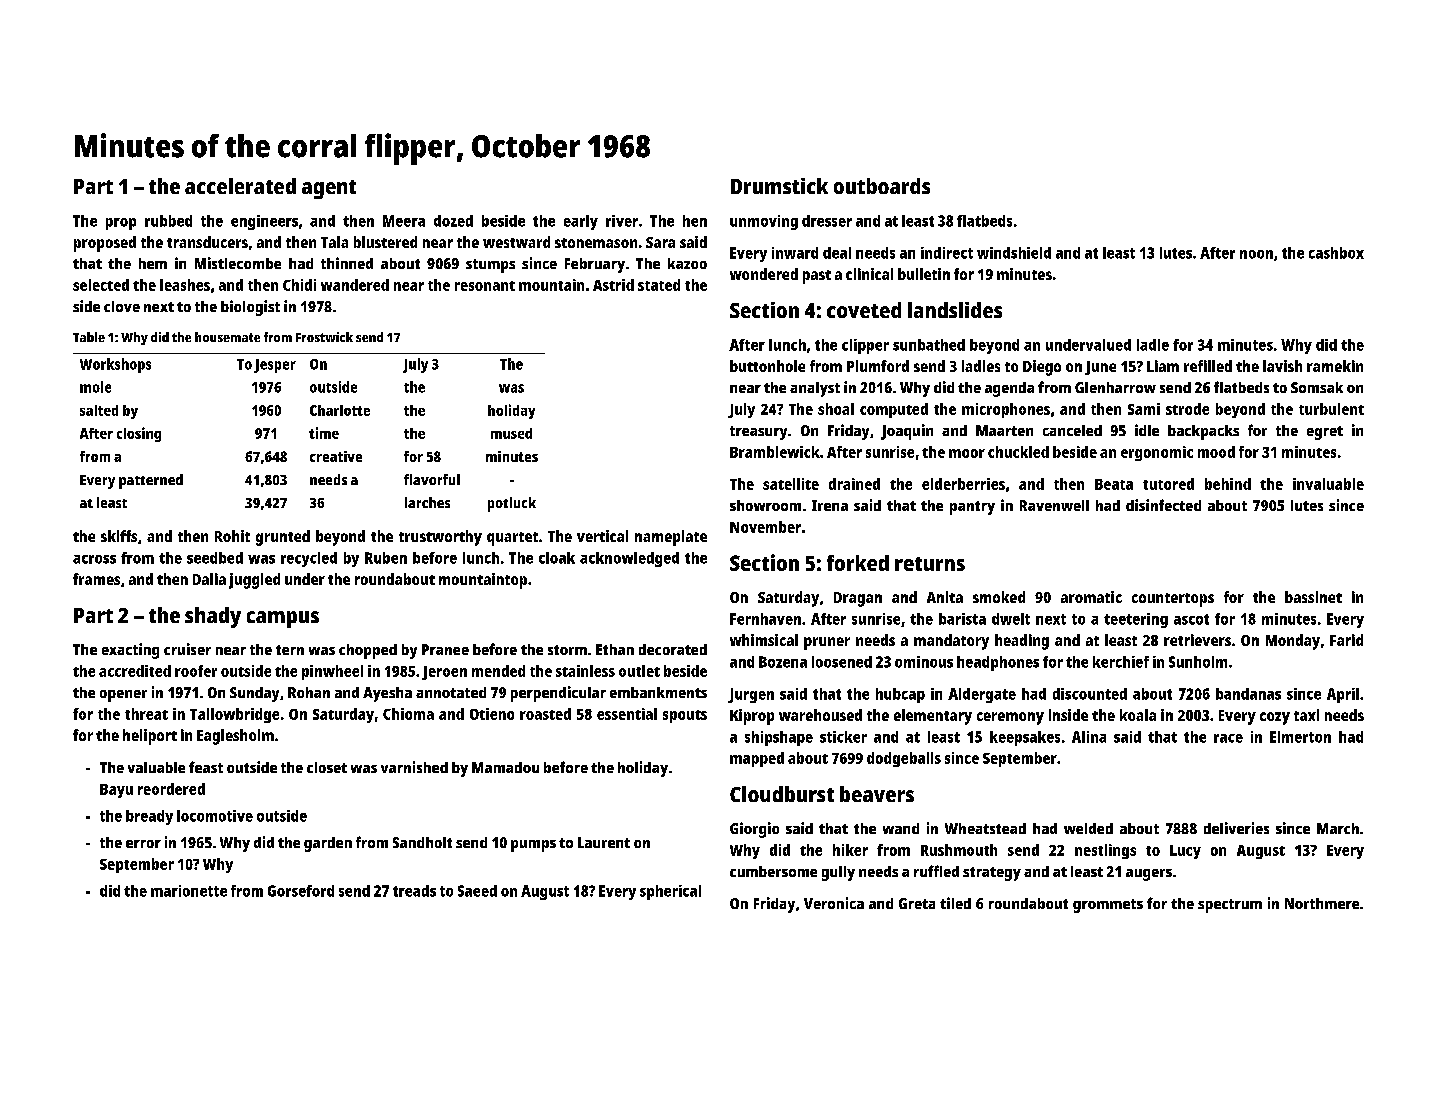  What do you see at coordinates (1216, 452) in the screenshot?
I see `mood` at bounding box center [1216, 452].
